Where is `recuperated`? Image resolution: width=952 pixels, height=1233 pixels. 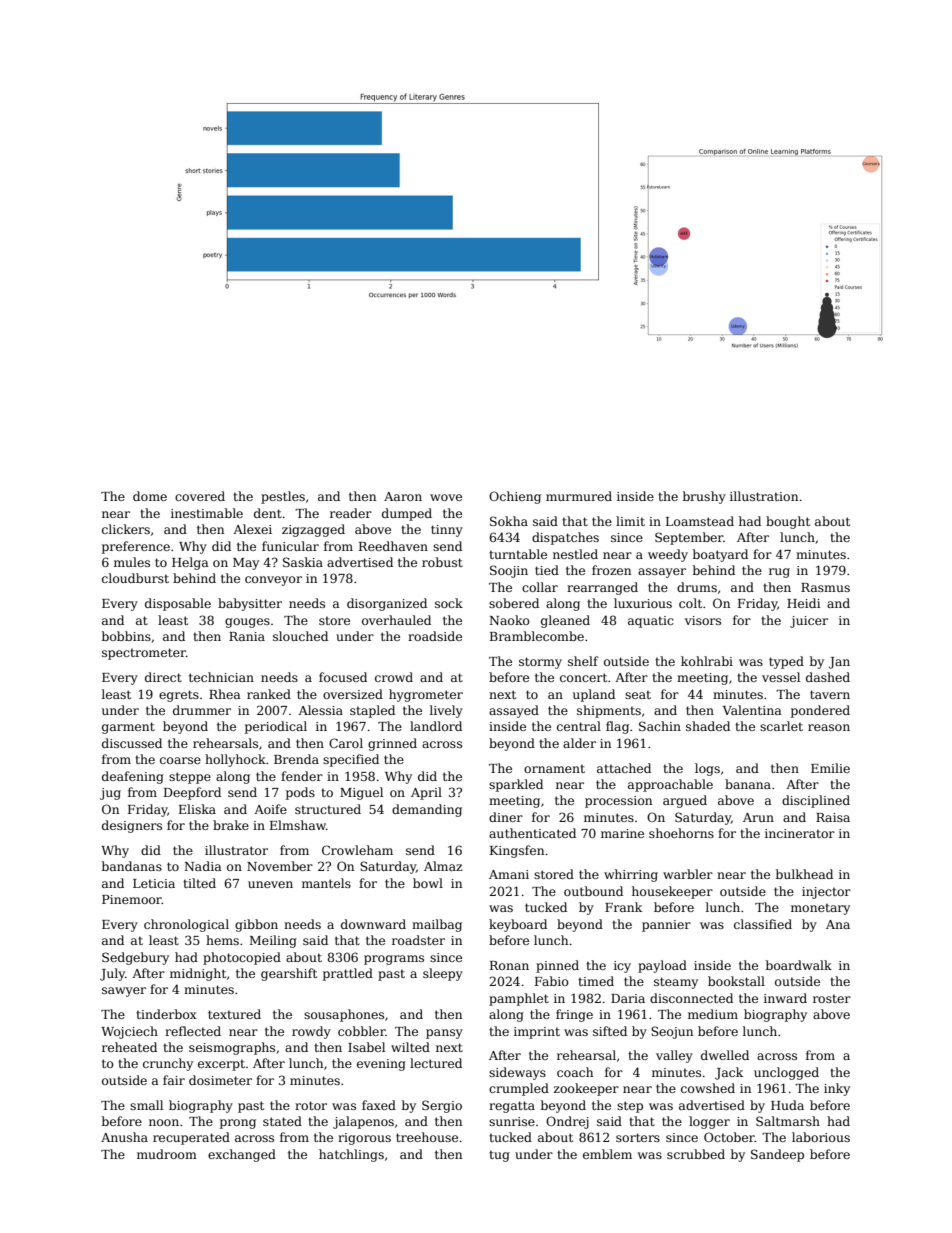 recuperated is located at coordinates (191, 1138).
